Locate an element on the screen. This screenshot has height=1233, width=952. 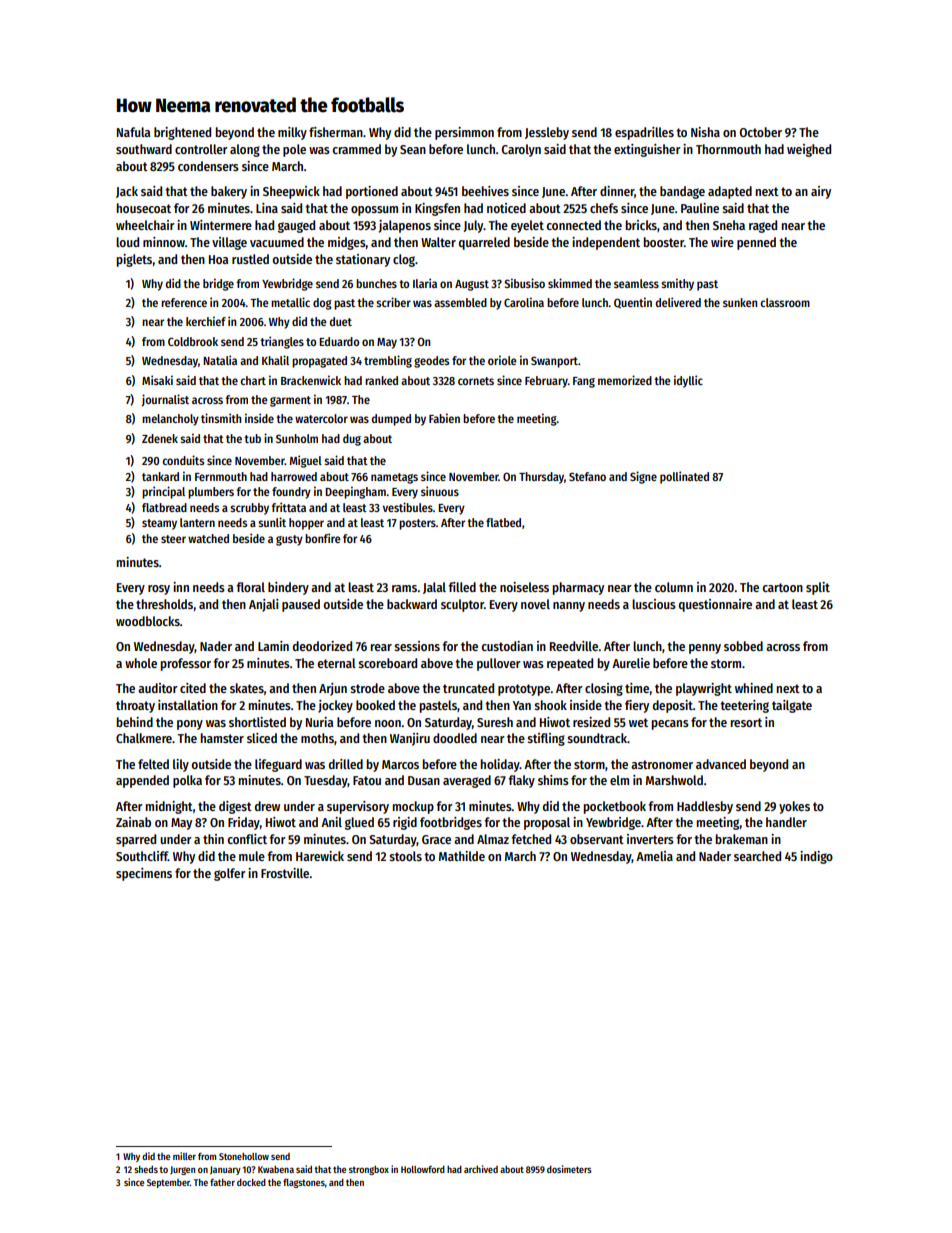
searched is located at coordinates (757, 856).
